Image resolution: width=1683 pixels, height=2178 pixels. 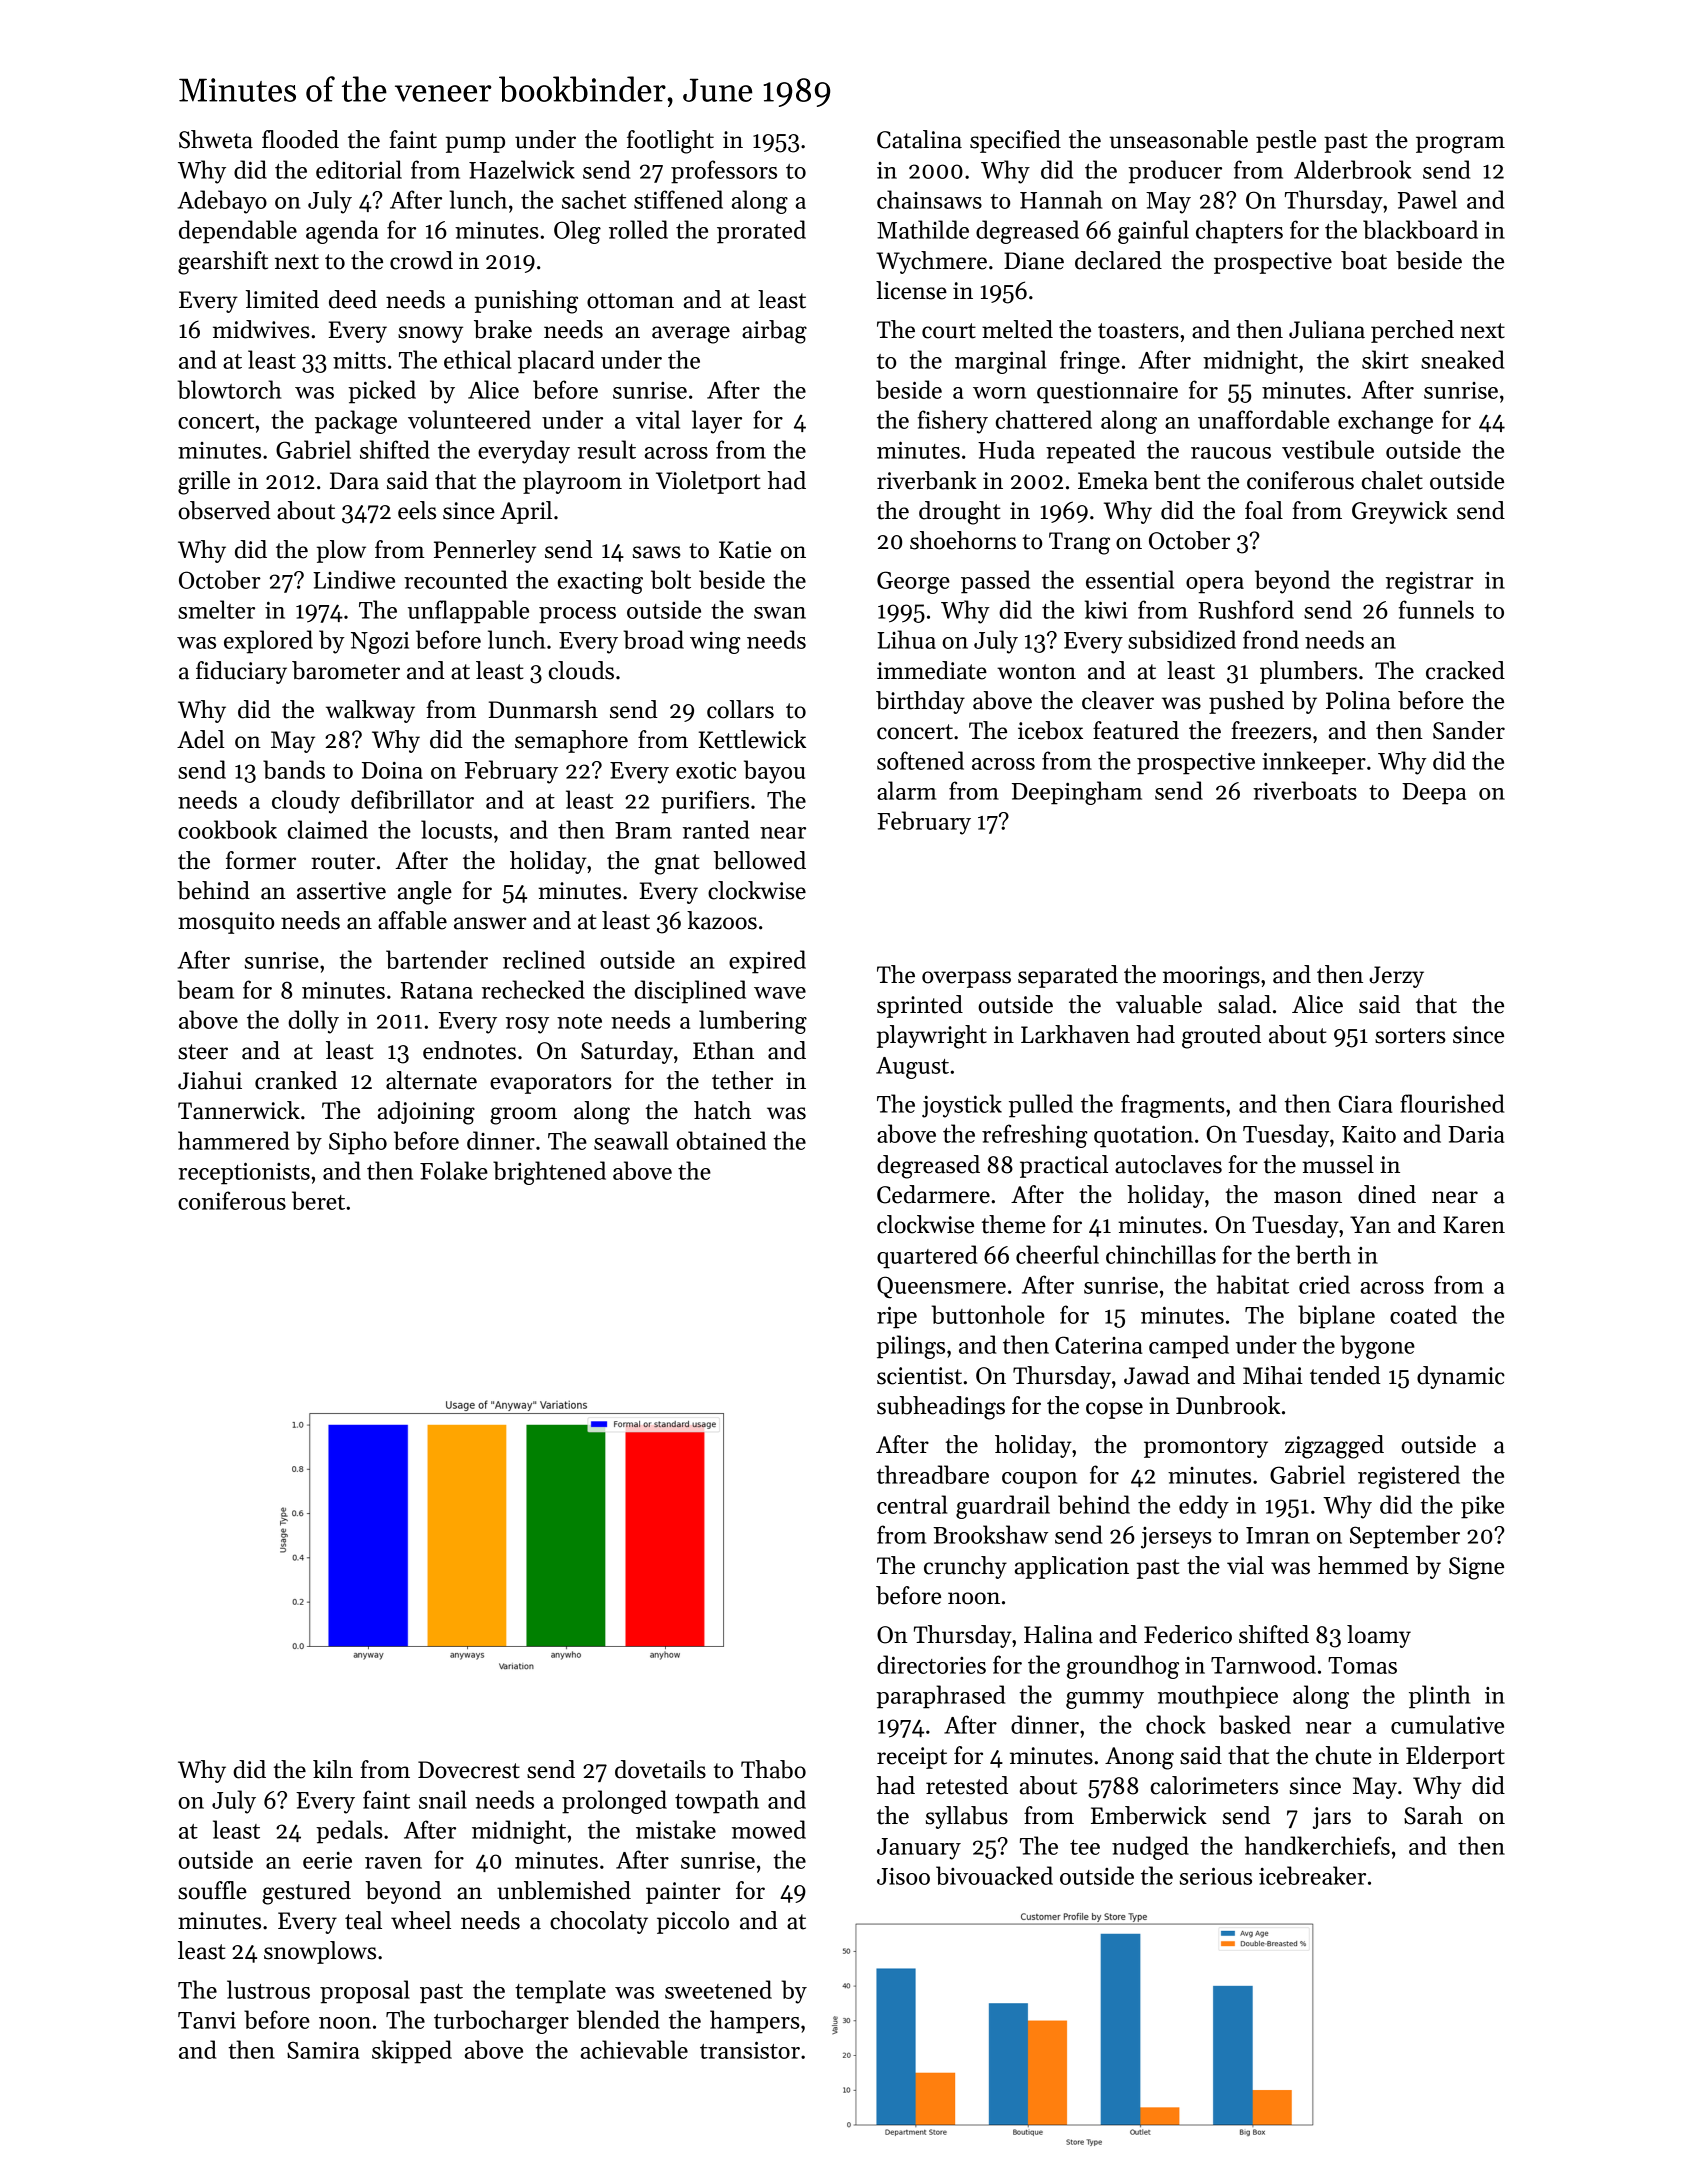 What do you see at coordinates (437, 990) in the screenshot?
I see `Ratana` at bounding box center [437, 990].
